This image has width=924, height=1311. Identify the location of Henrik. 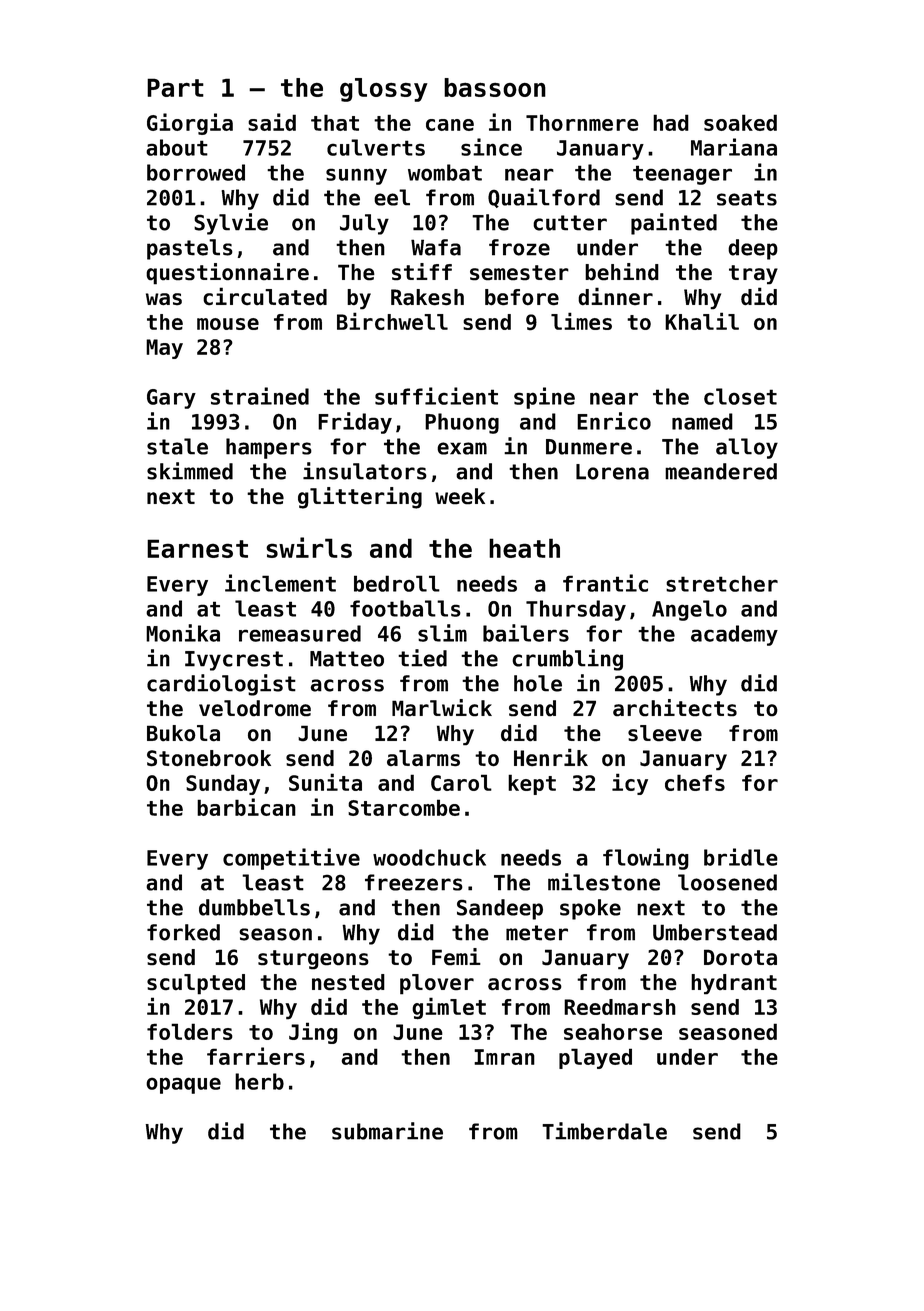
(551, 757).
